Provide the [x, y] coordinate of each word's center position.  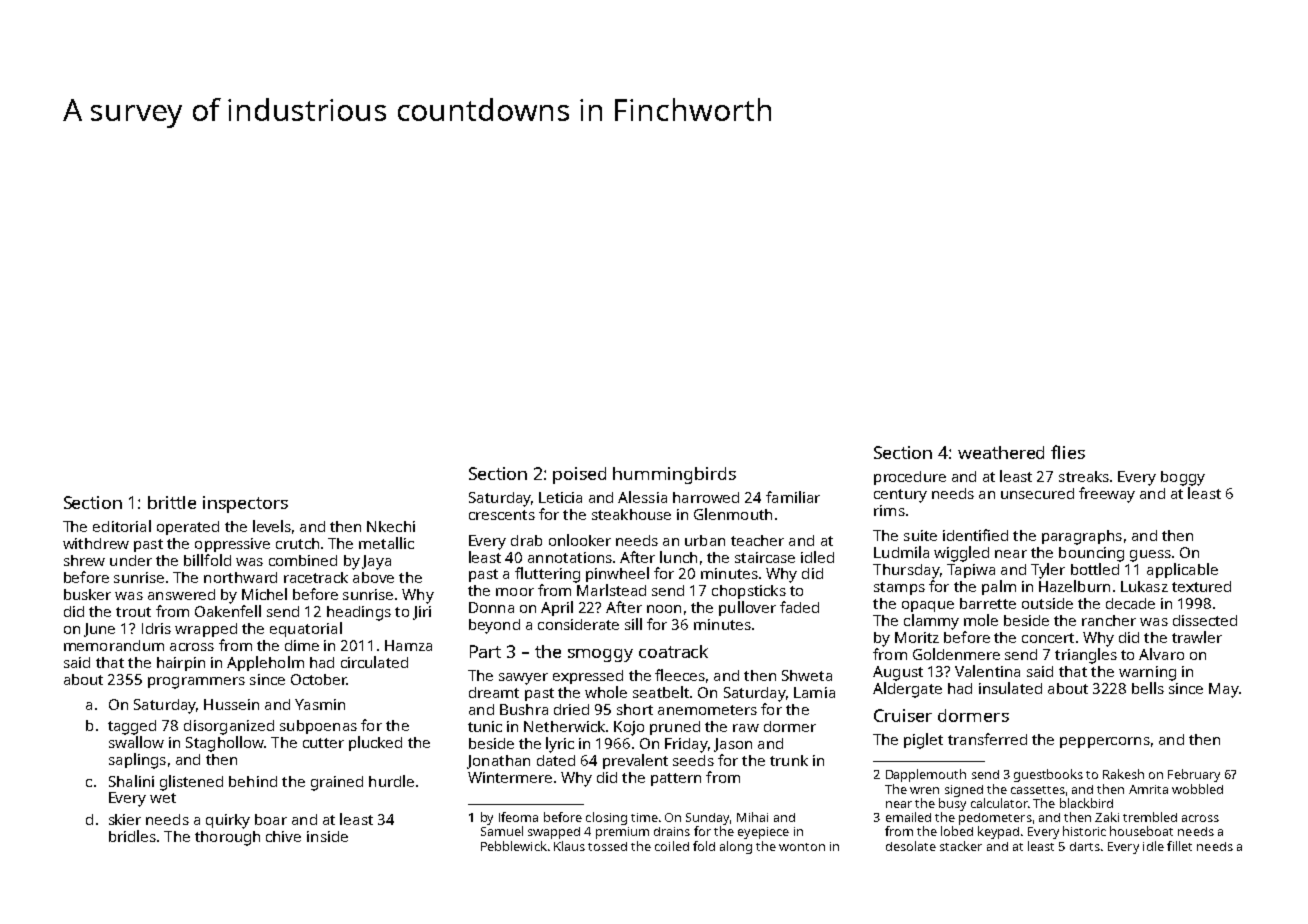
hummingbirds [674, 475]
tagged [132, 727]
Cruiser [903, 715]
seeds [693, 760]
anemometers [707, 710]
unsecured [1037, 493]
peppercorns [1105, 742]
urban [705, 540]
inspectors [245, 504]
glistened [191, 783]
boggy [1183, 478]
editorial [122, 526]
